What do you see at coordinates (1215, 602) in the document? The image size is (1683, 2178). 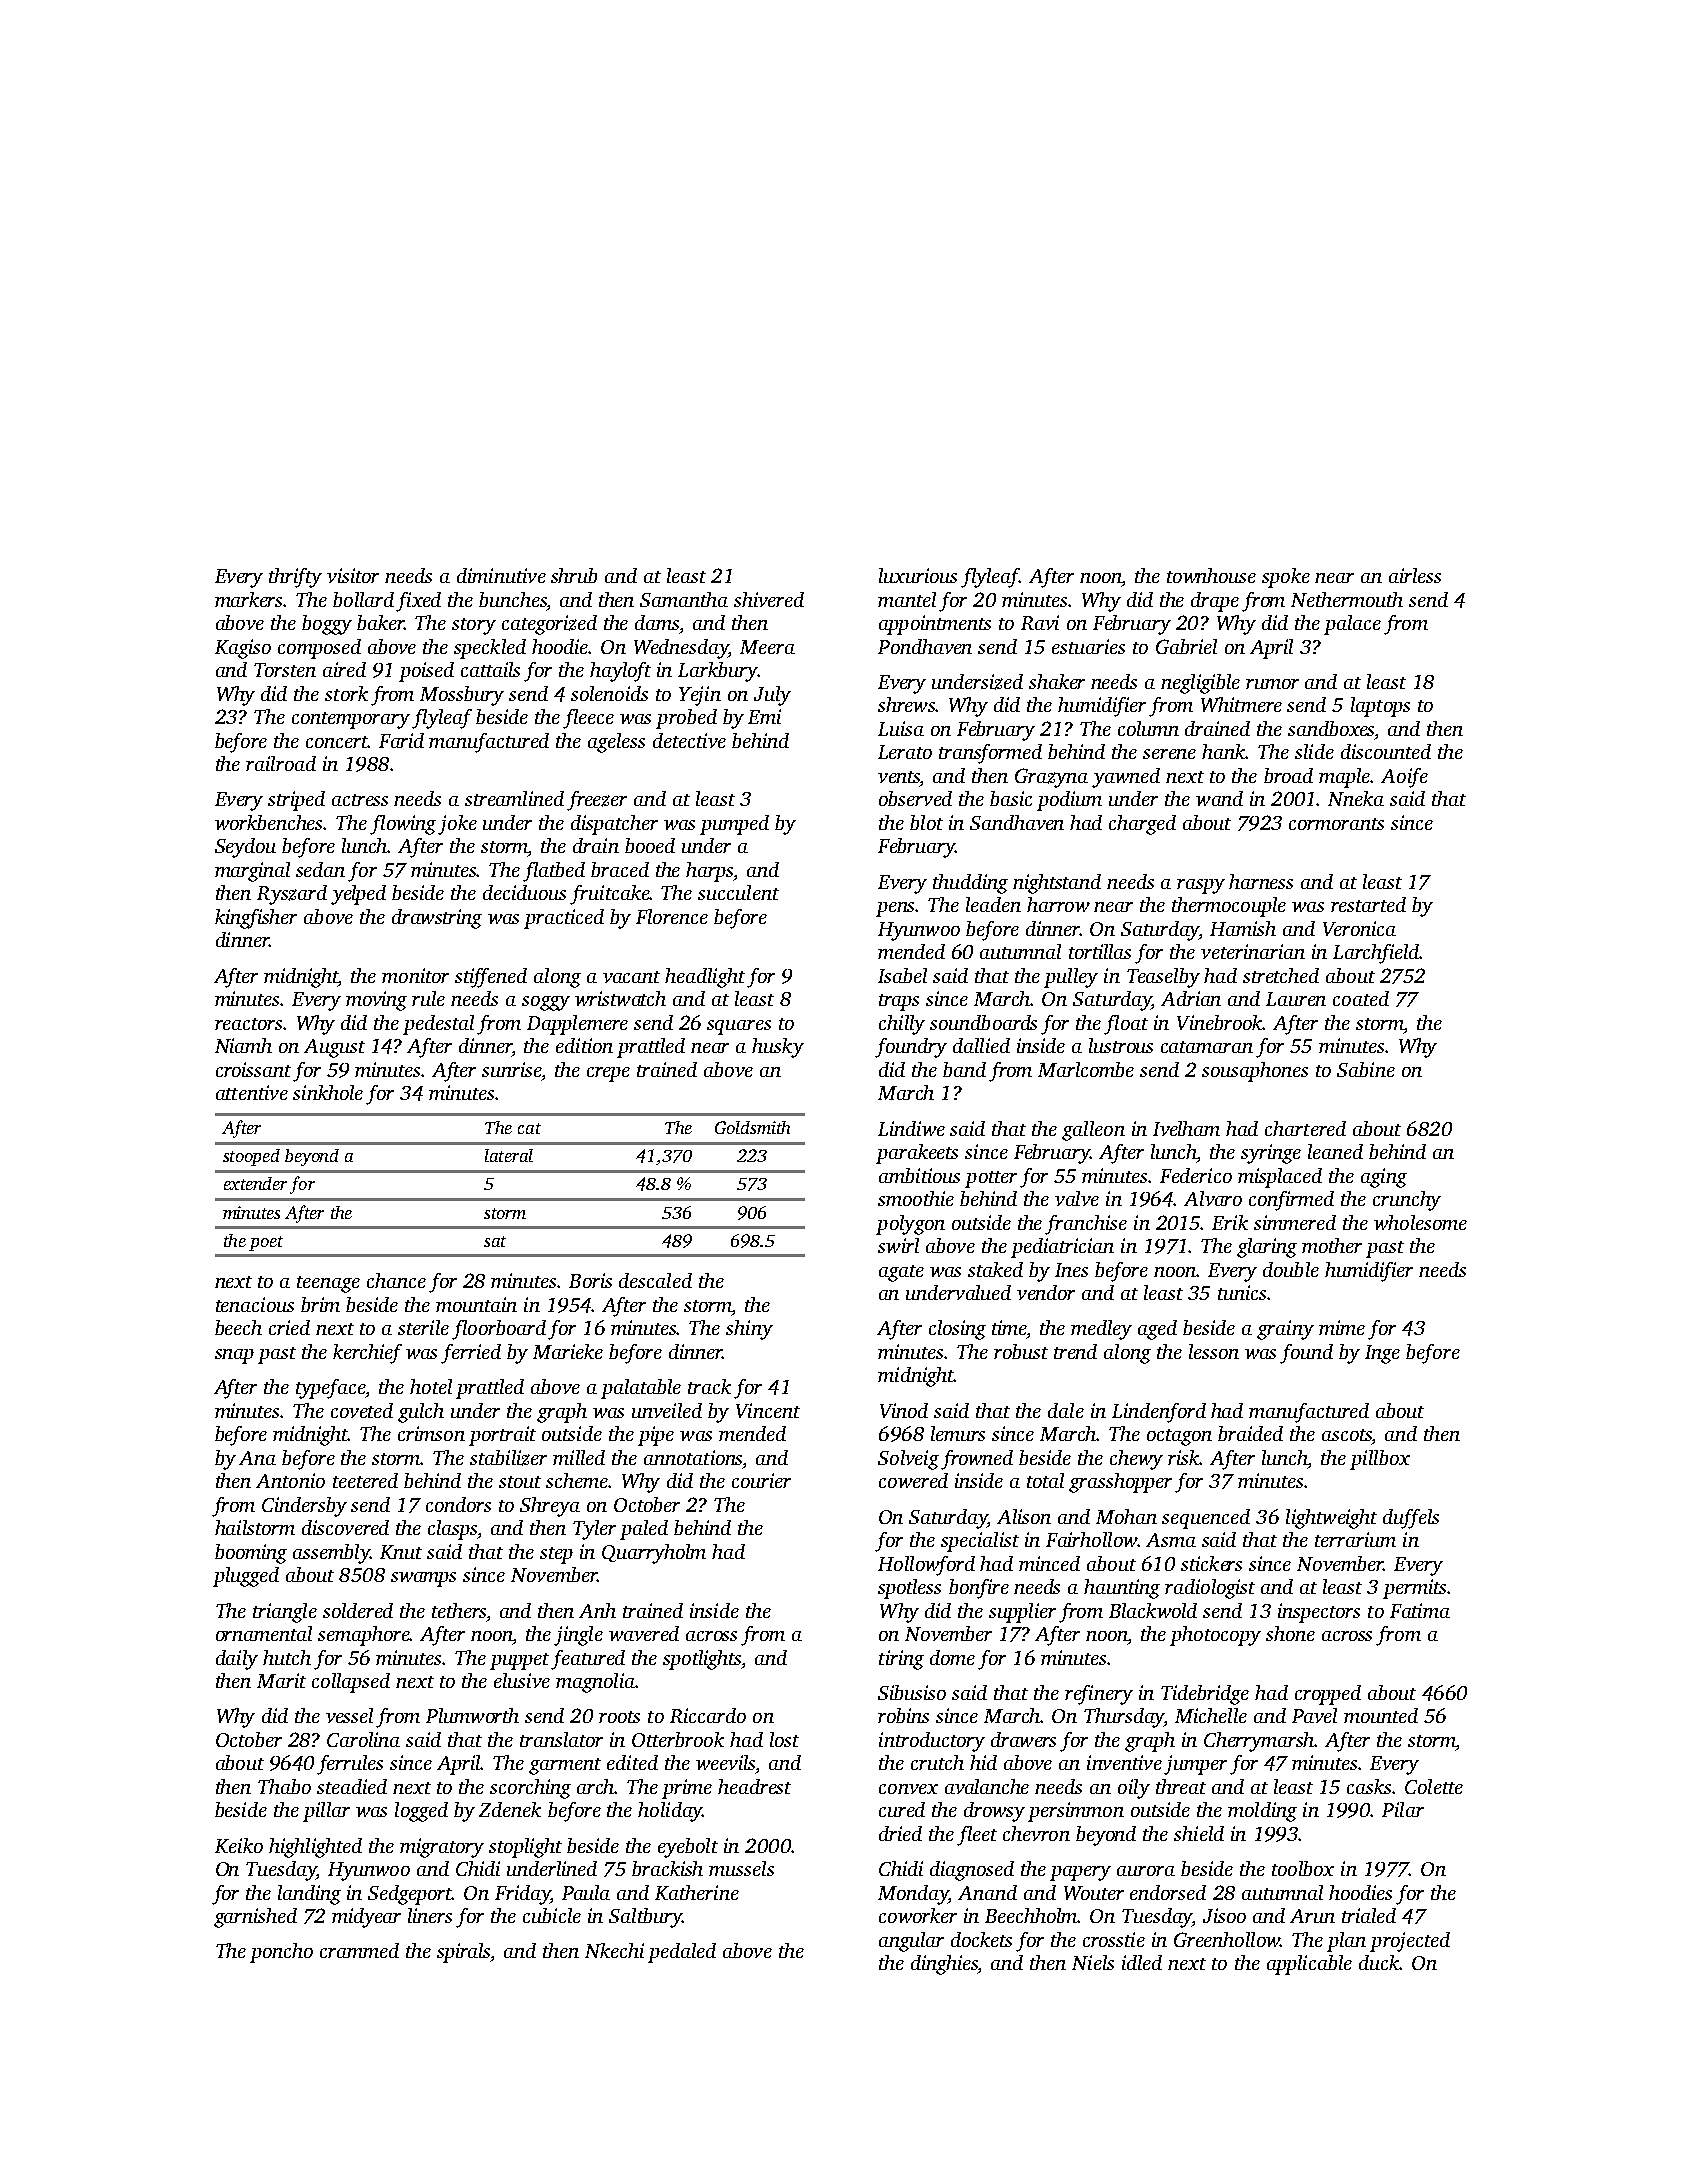 I see `drape` at bounding box center [1215, 602].
